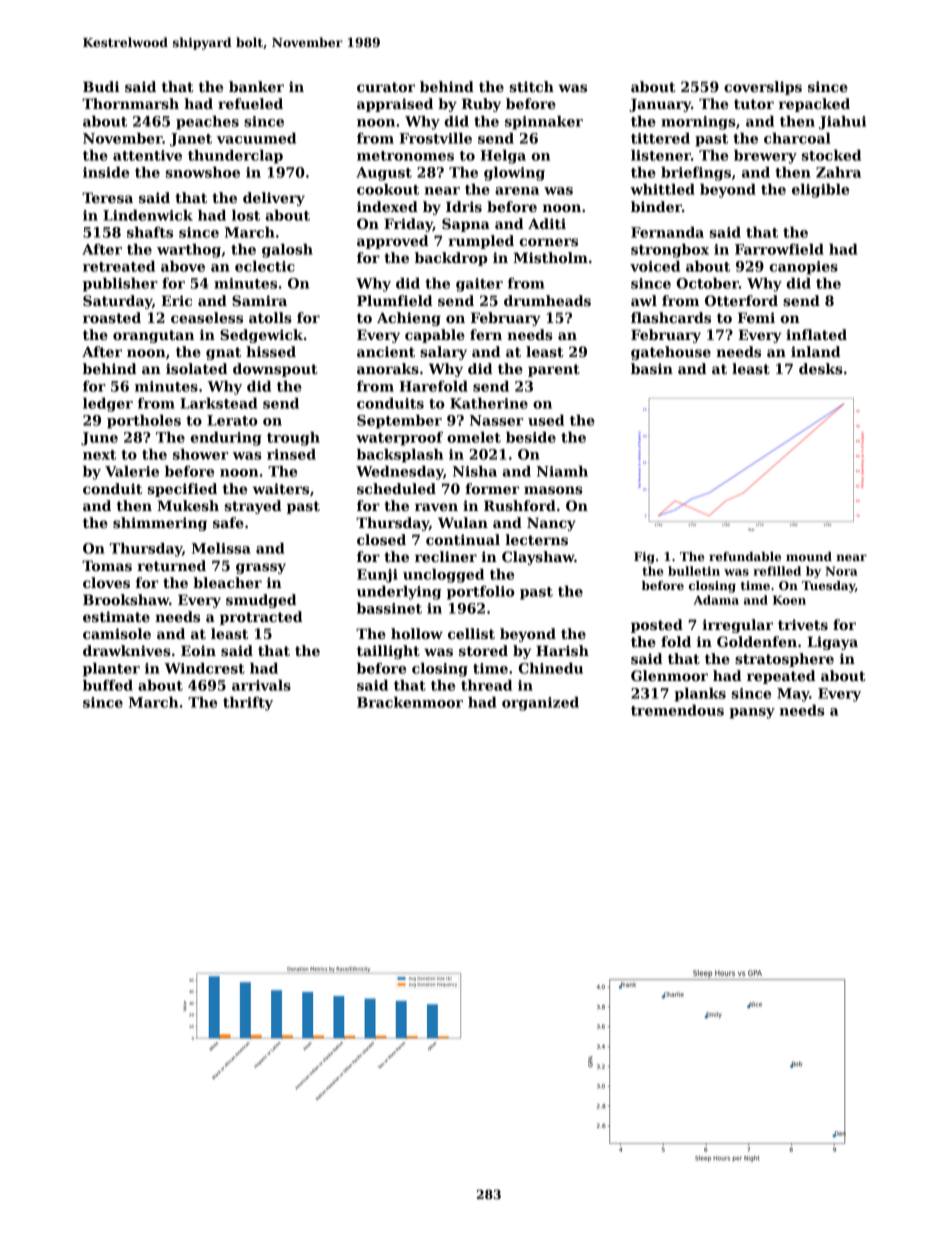  What do you see at coordinates (745, 556) in the screenshot?
I see `refundable` at bounding box center [745, 556].
